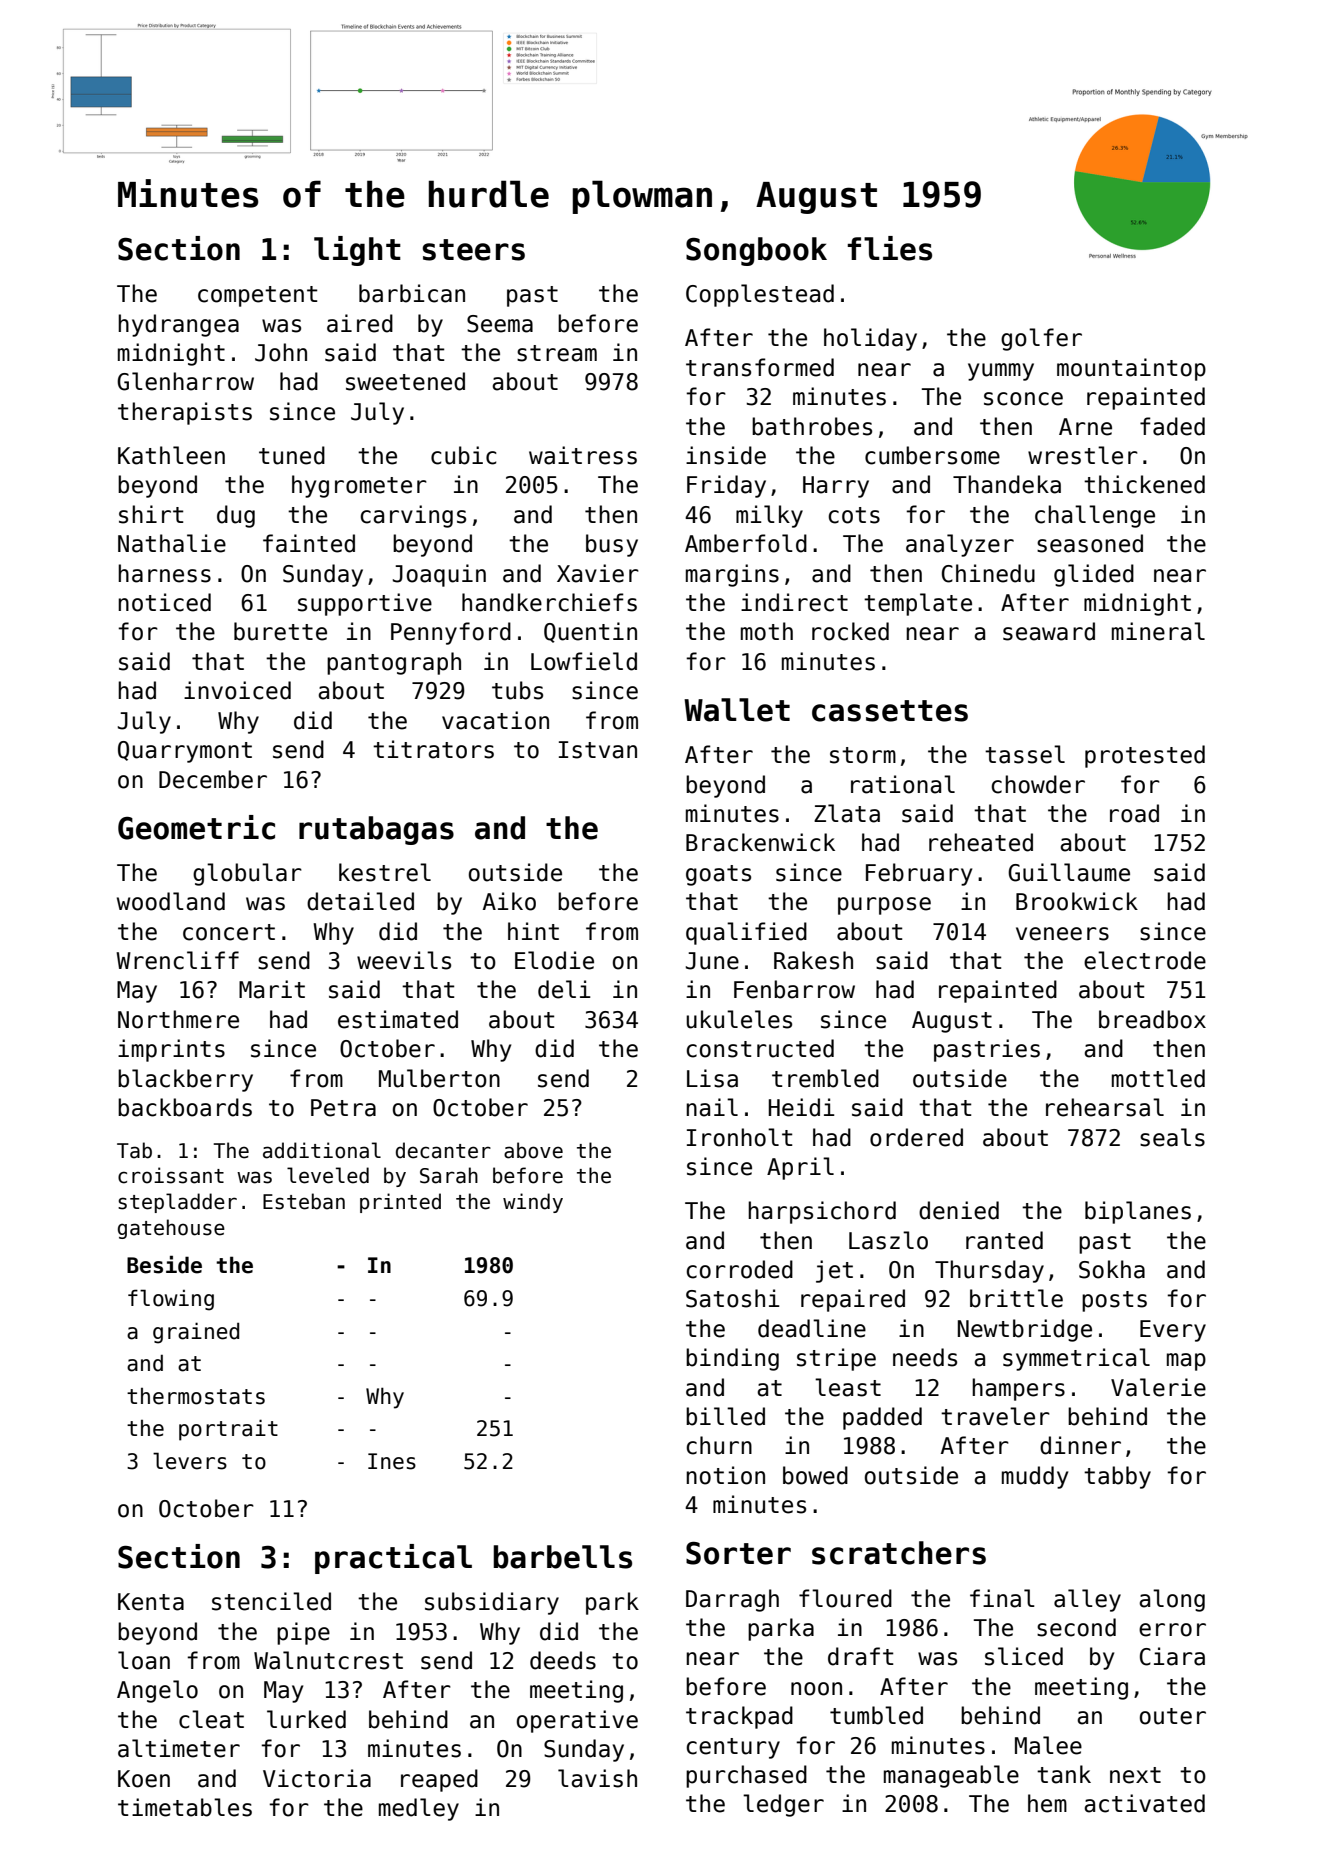 This screenshot has height=1873, width=1324. Describe the element at coordinates (171, 1175) in the screenshot. I see `croissant` at that location.
